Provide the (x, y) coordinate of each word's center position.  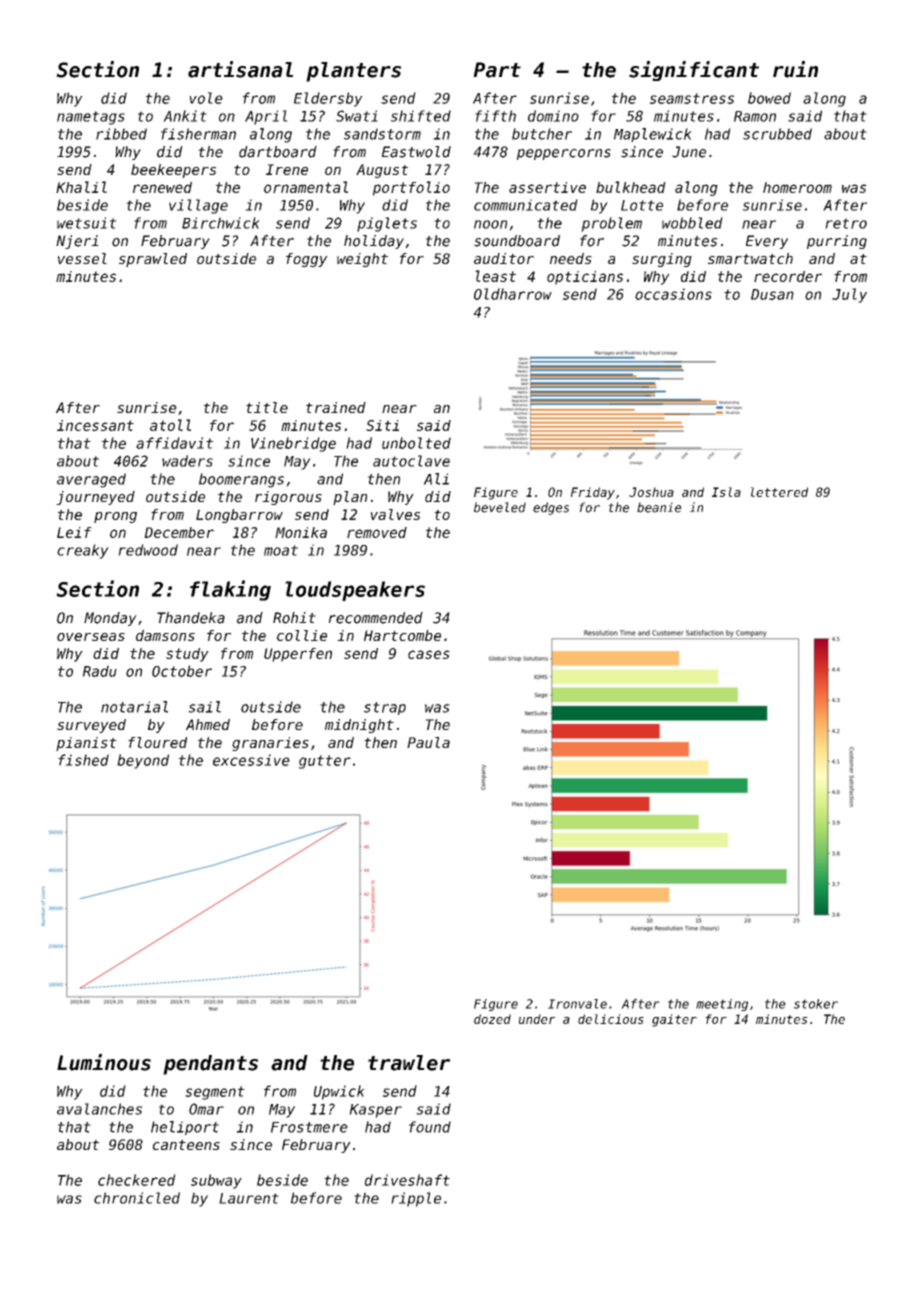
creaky (83, 551)
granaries (270, 744)
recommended (376, 618)
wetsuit (87, 223)
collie (302, 635)
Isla (726, 492)
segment (215, 1093)
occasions (673, 294)
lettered (779, 492)
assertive (547, 187)
